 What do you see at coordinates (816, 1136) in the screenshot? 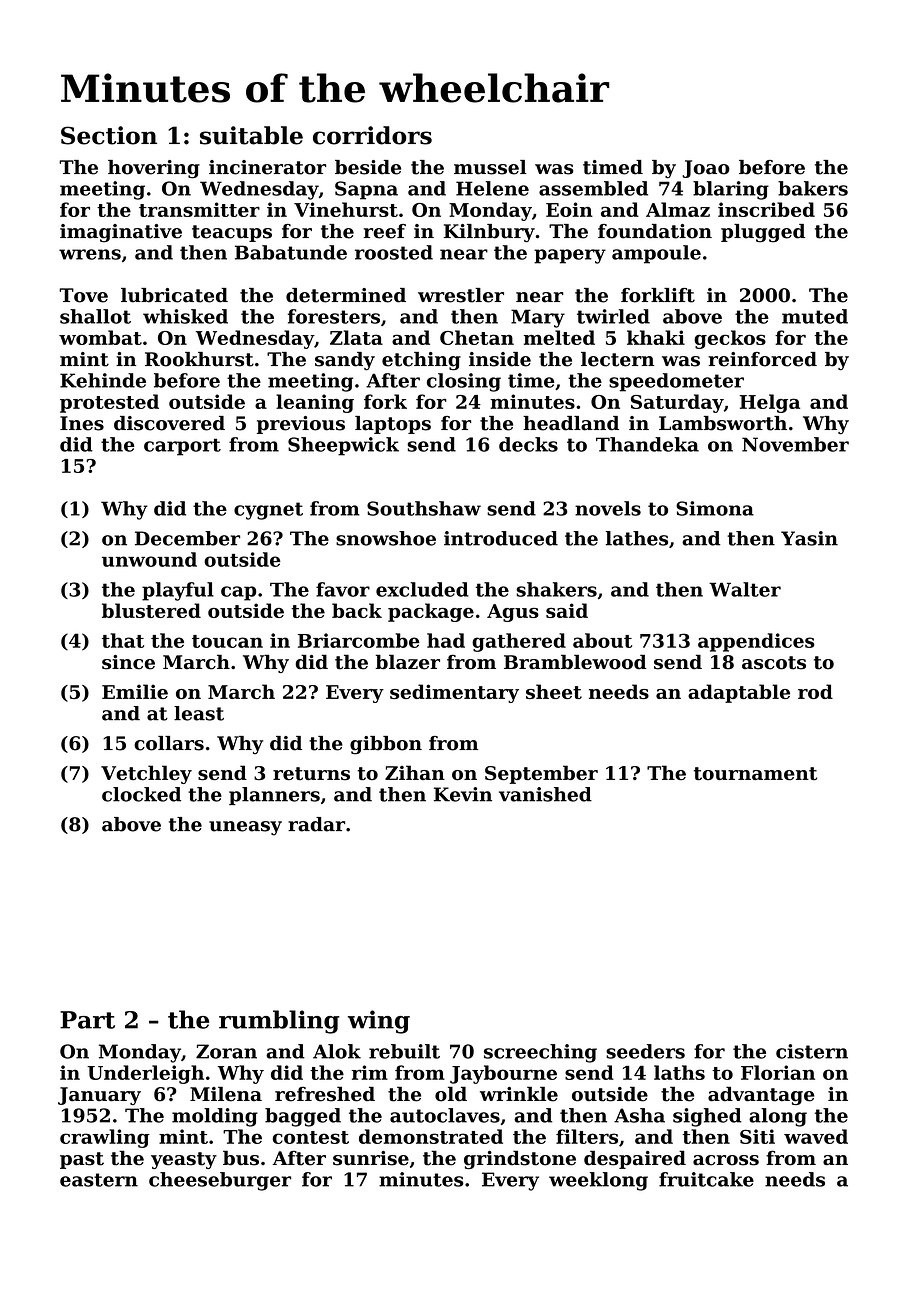
I see `waved` at bounding box center [816, 1136].
